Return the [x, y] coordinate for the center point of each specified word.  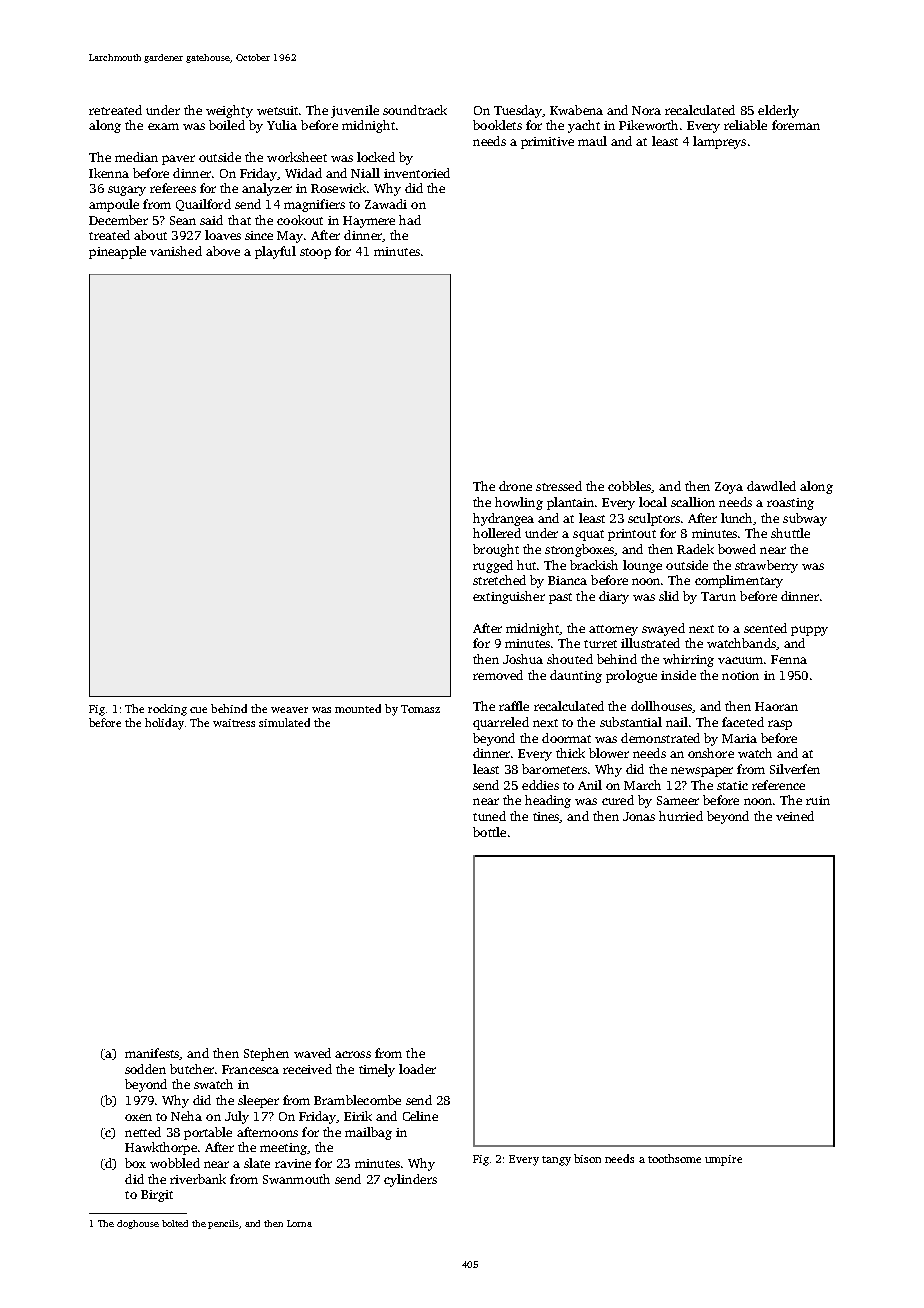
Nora [646, 110]
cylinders [410, 1180]
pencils [224, 1224]
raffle [514, 706]
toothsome [674, 1158]
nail [677, 722]
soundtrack [415, 110]
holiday [164, 724]
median [136, 157]
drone [515, 486]
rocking [167, 710]
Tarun [718, 596]
